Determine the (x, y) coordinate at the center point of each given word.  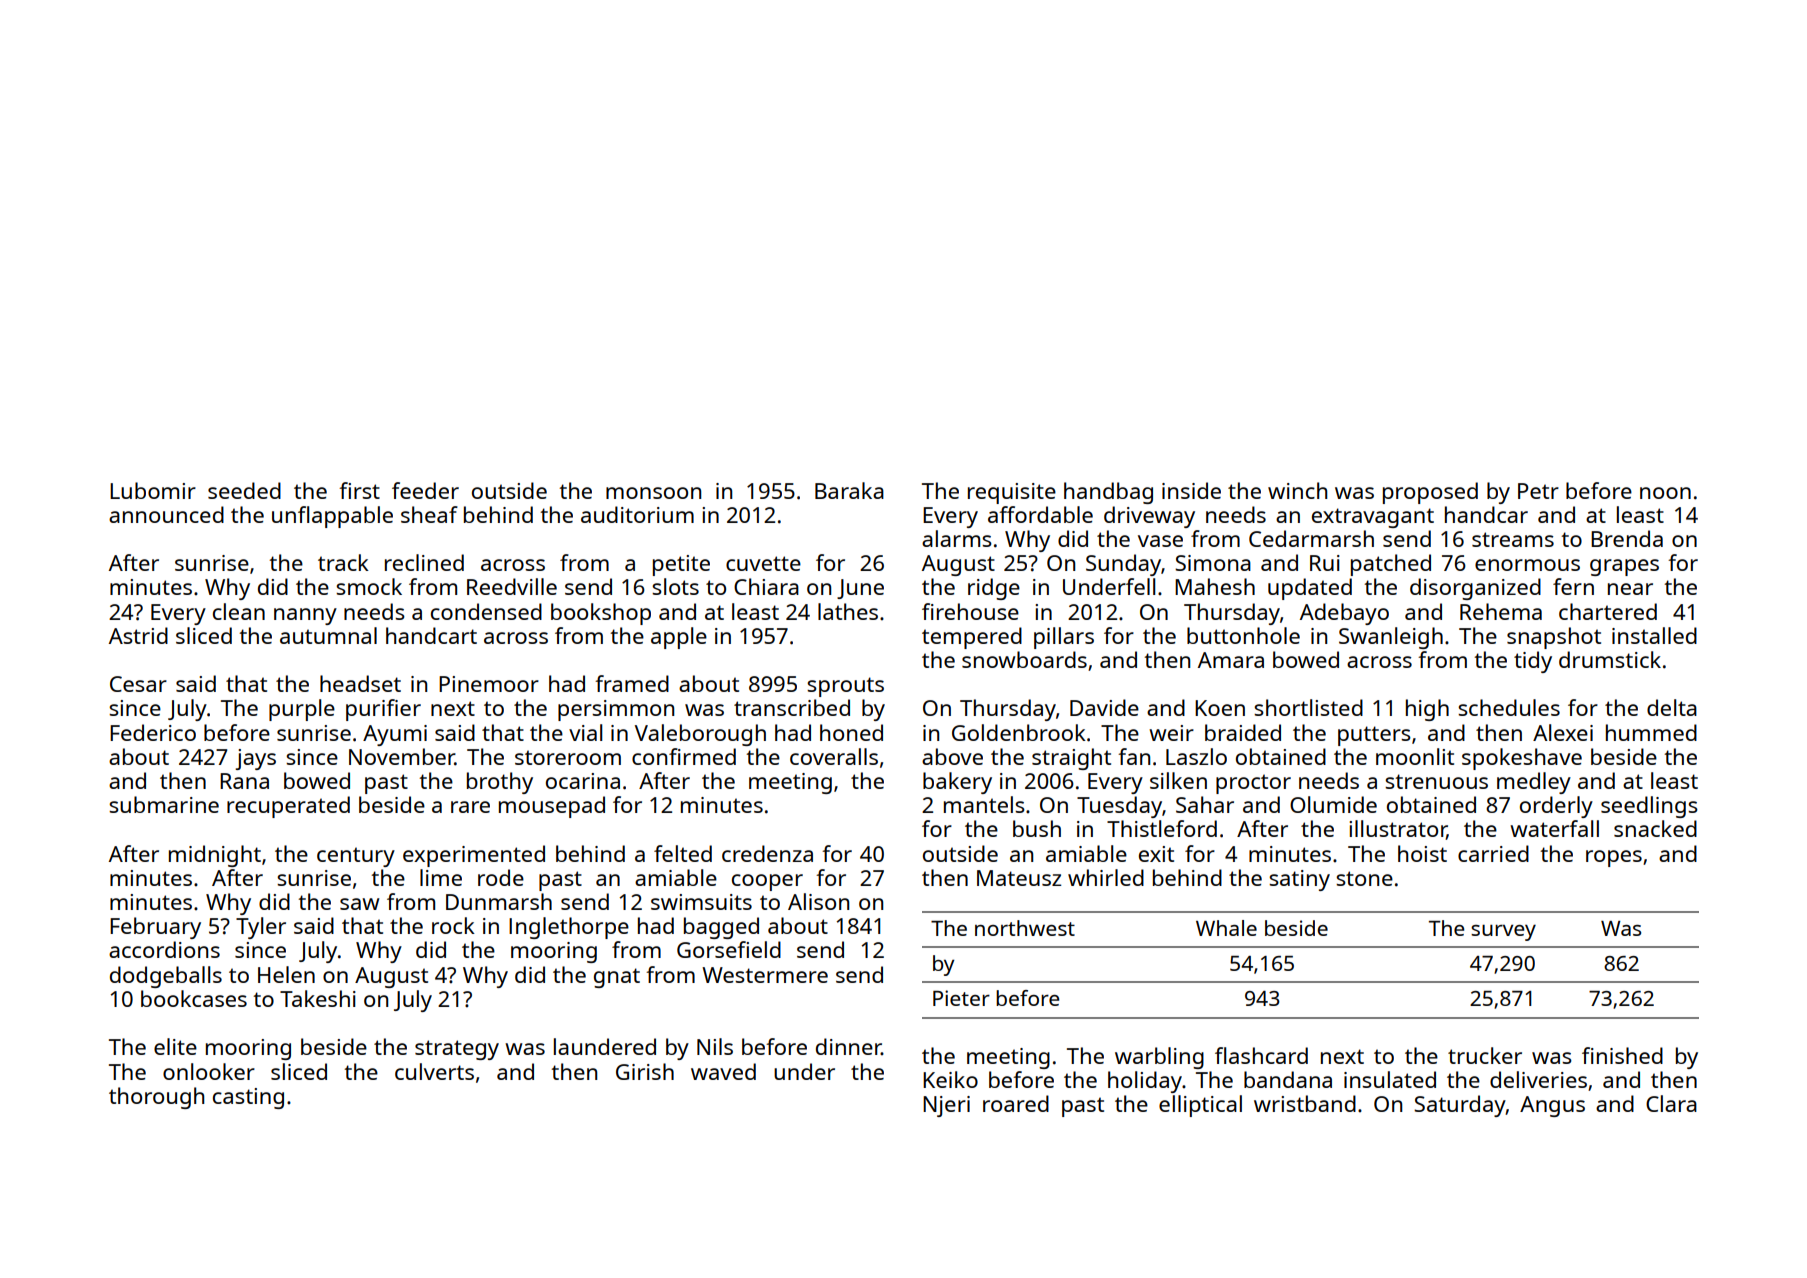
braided (1243, 732)
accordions (164, 949)
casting (248, 1098)
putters (1374, 736)
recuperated (288, 807)
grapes (1624, 567)
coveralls (834, 756)
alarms (957, 538)
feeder (425, 490)
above (952, 756)
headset (360, 683)
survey (1503, 933)
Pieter (961, 998)
